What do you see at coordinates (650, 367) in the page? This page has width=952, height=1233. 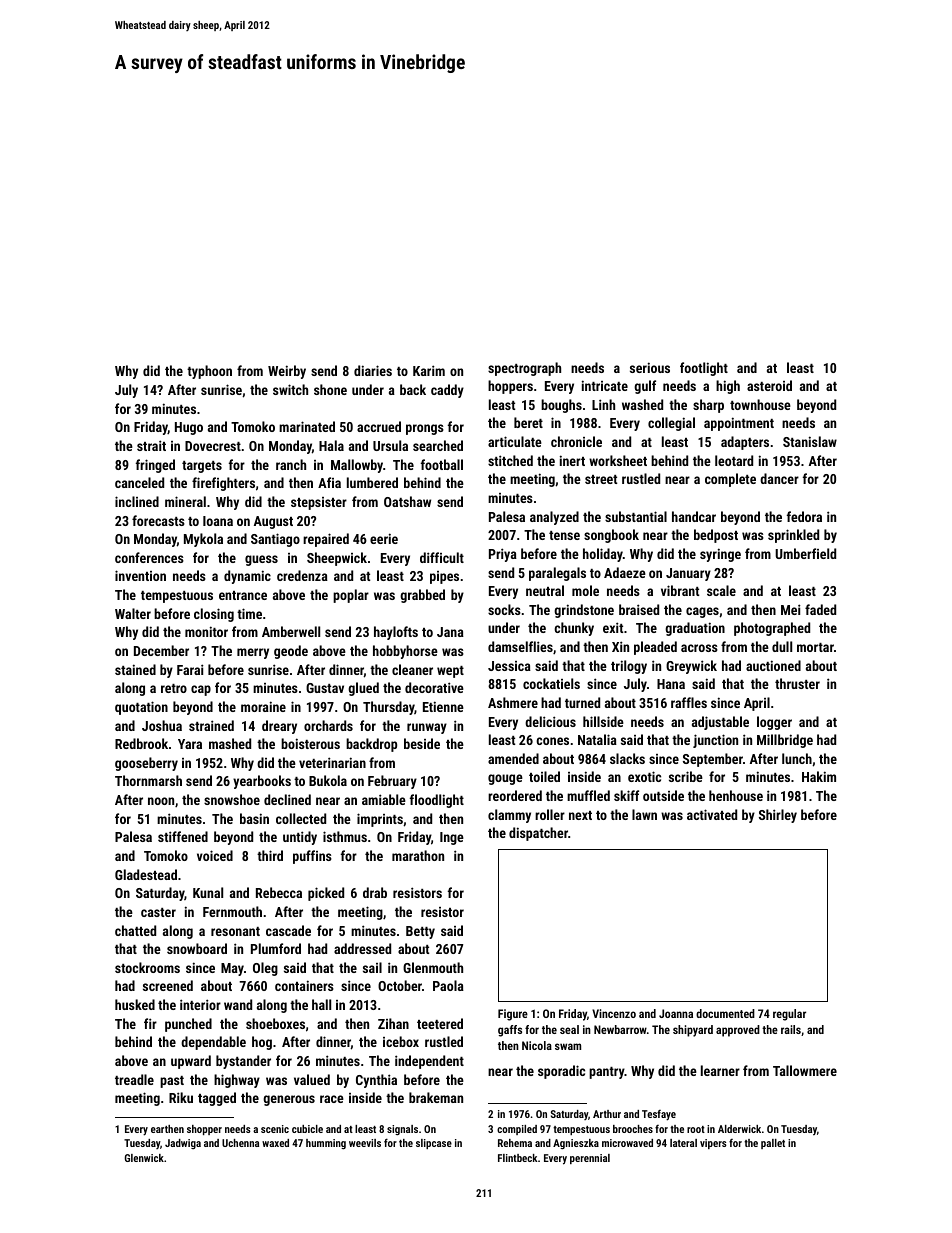 I see `serious` at bounding box center [650, 367].
